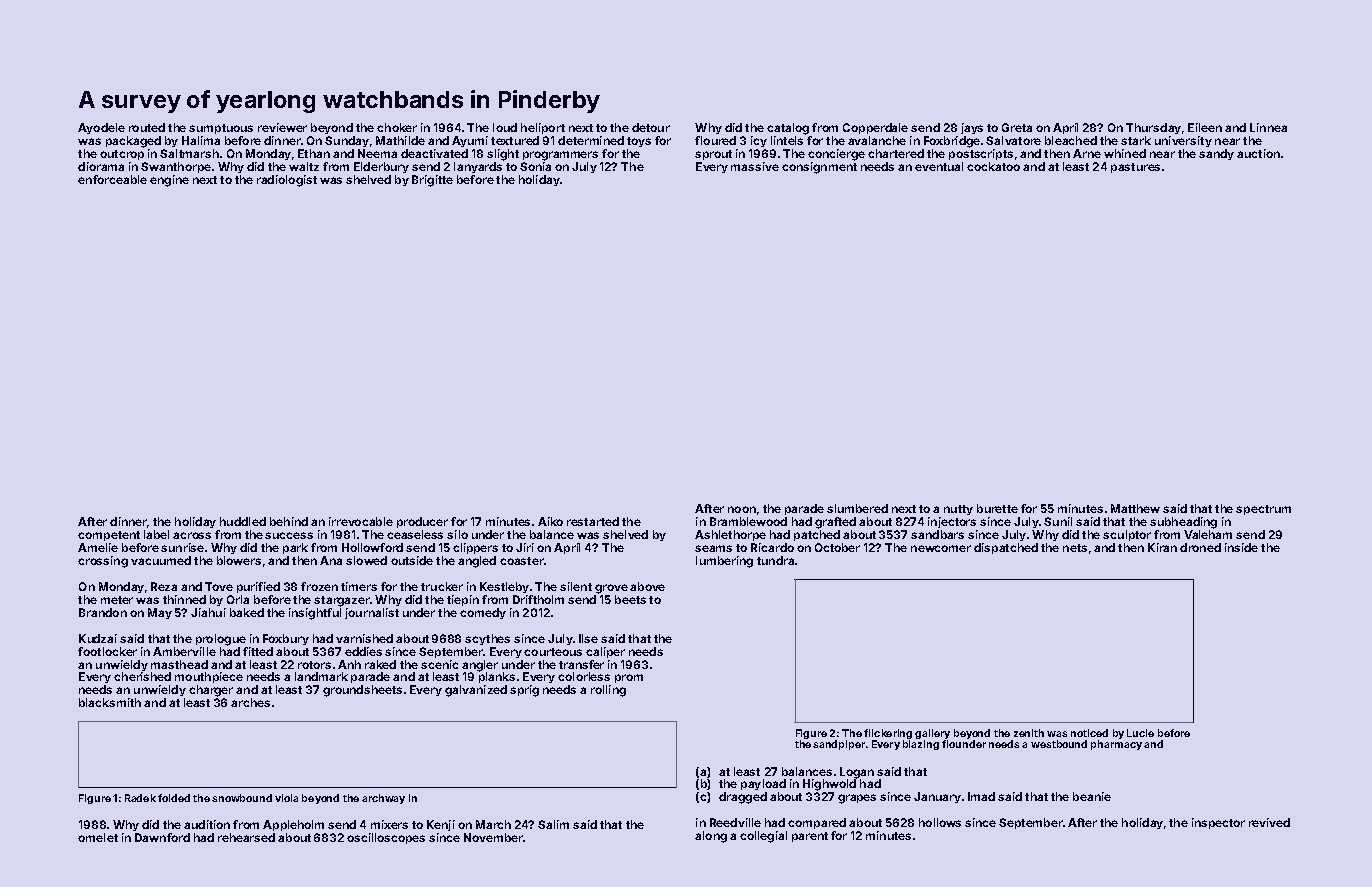 This page has width=1372, height=887. I want to click on rotors, so click(314, 665).
